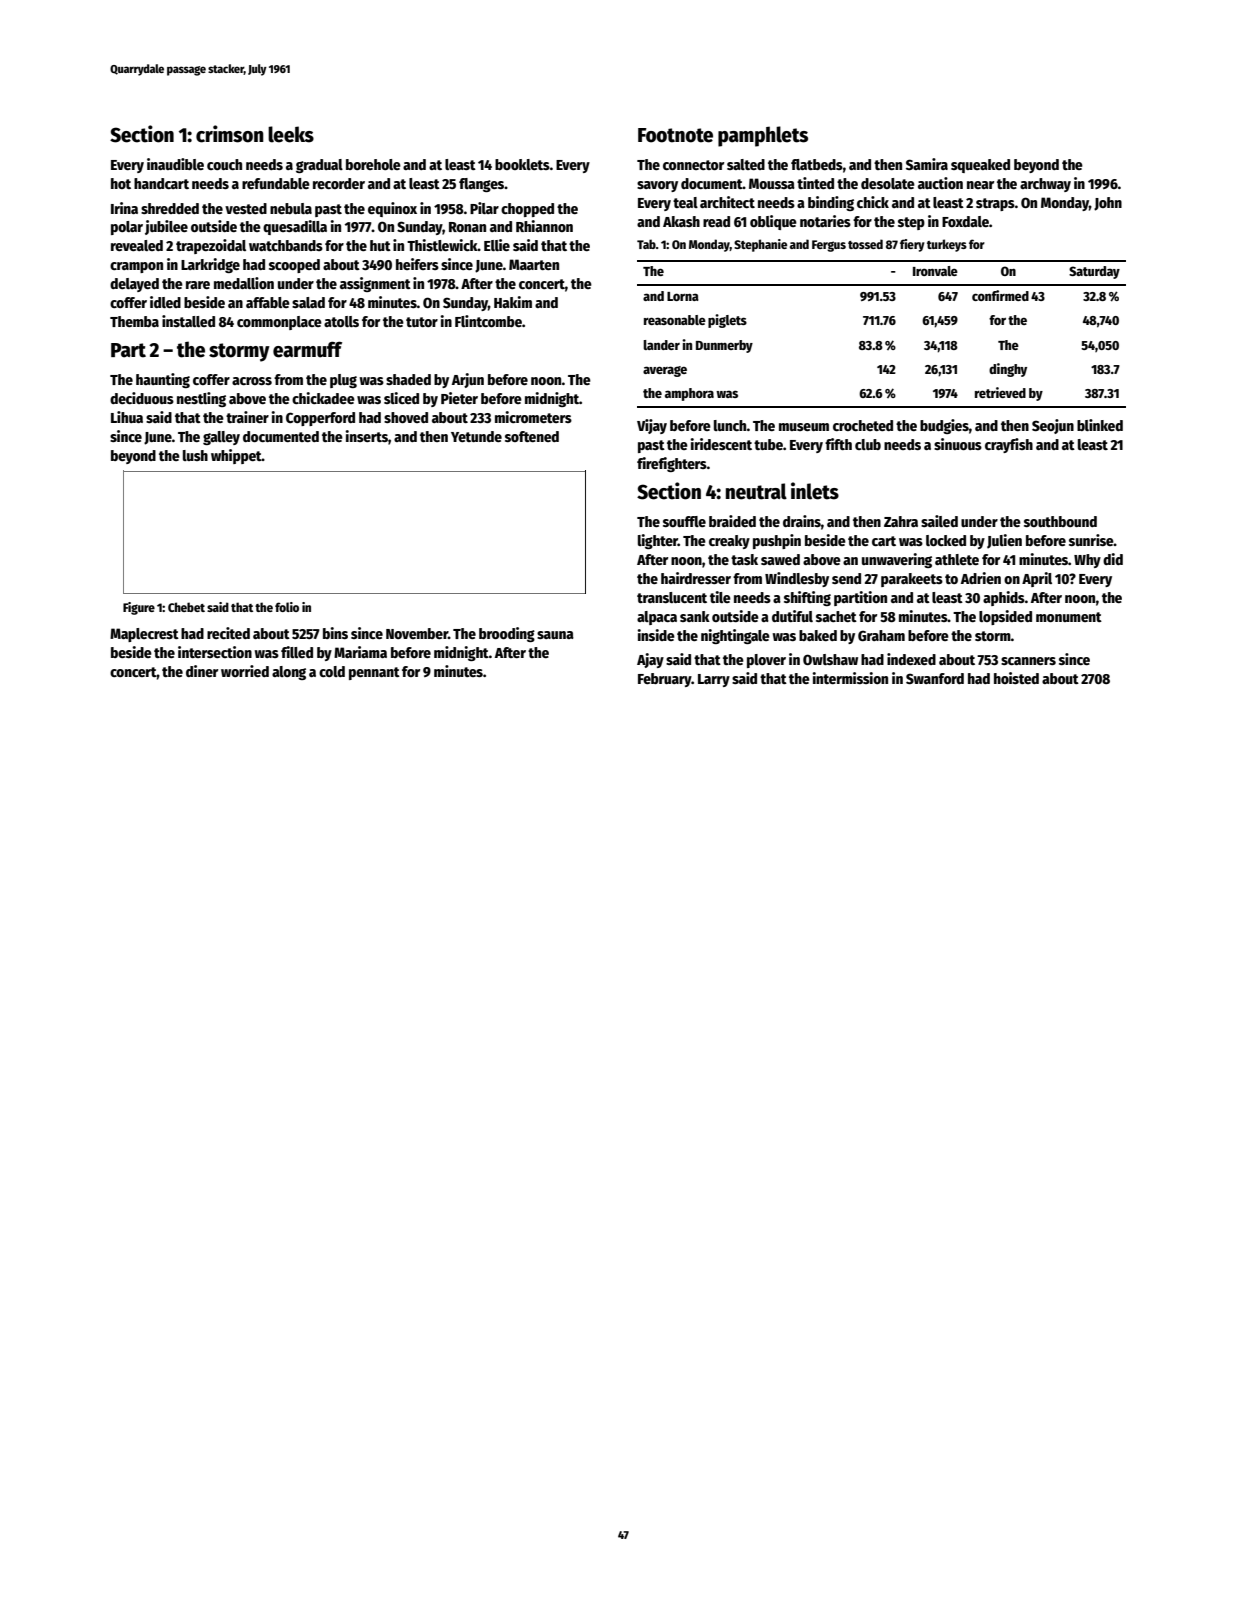 Image resolution: width=1236 pixels, height=1599 pixels. I want to click on flatbeds, so click(817, 164).
